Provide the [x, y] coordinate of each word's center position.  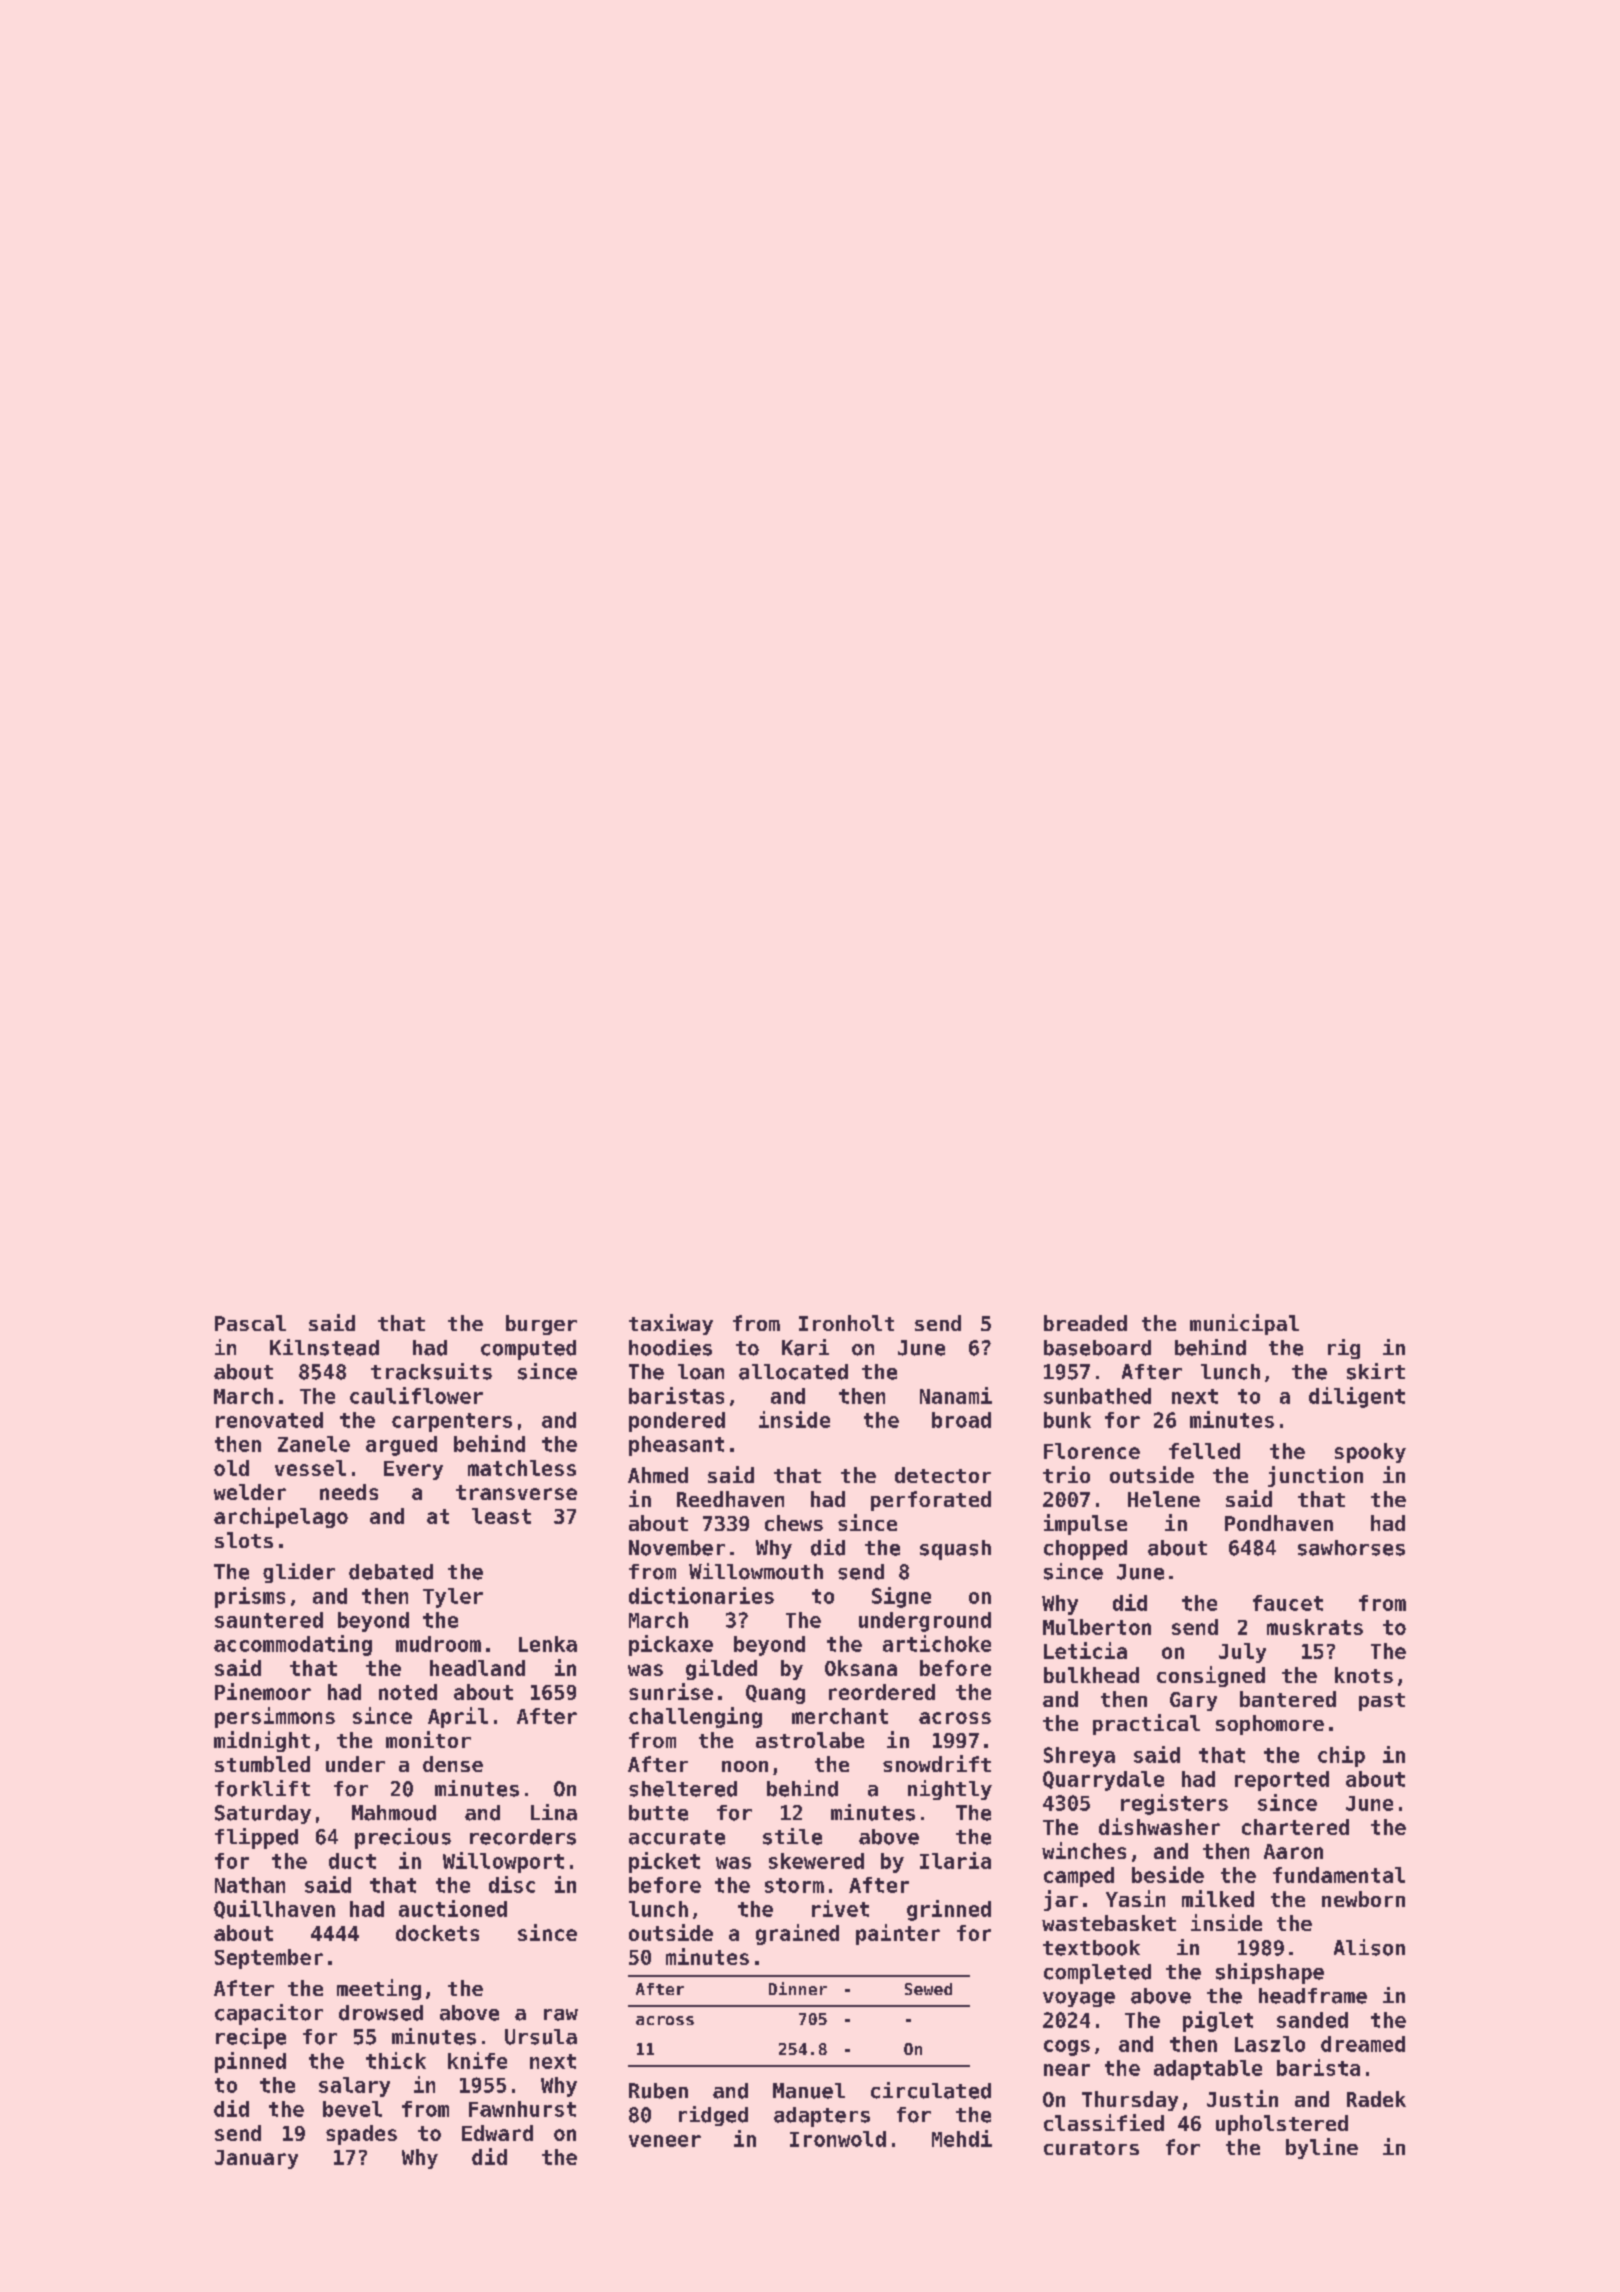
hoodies [670, 1347]
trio [1066, 1474]
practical [1146, 1724]
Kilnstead [324, 1347]
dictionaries [701, 1595]
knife [477, 2060]
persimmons [275, 1717]
